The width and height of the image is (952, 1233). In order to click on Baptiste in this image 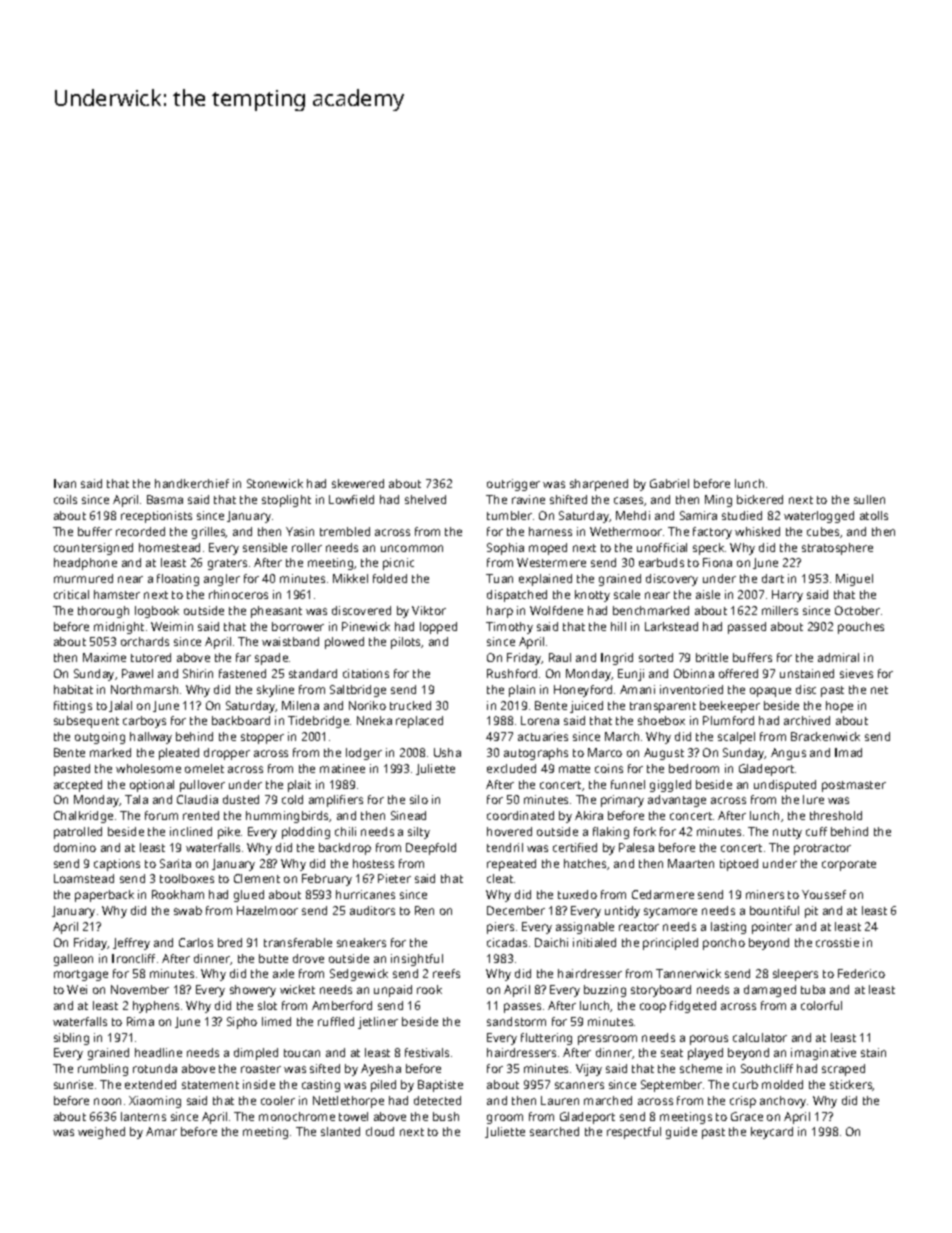, I will do `click(440, 1086)`.
